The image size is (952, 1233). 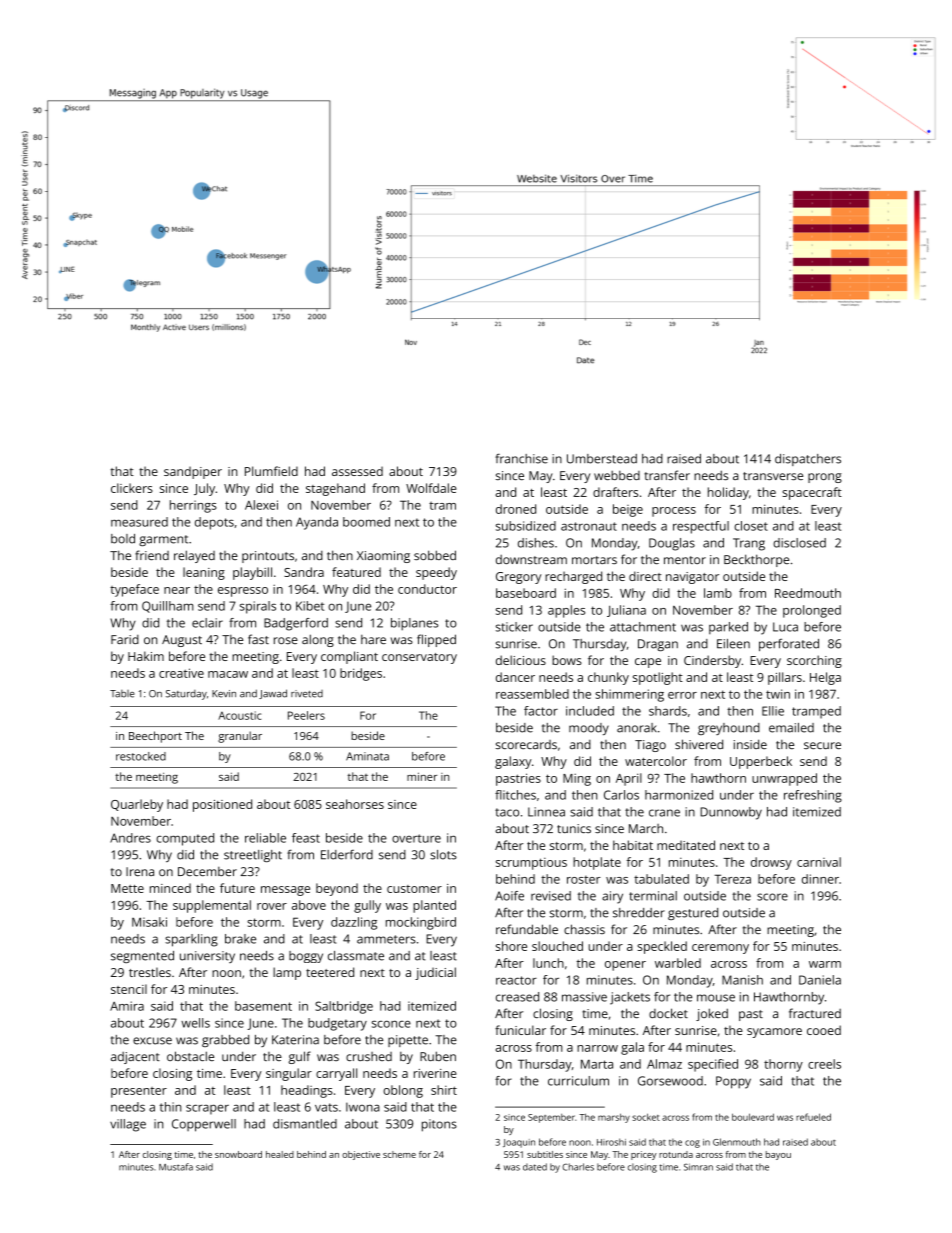 What do you see at coordinates (668, 711) in the screenshot?
I see `shards` at bounding box center [668, 711].
